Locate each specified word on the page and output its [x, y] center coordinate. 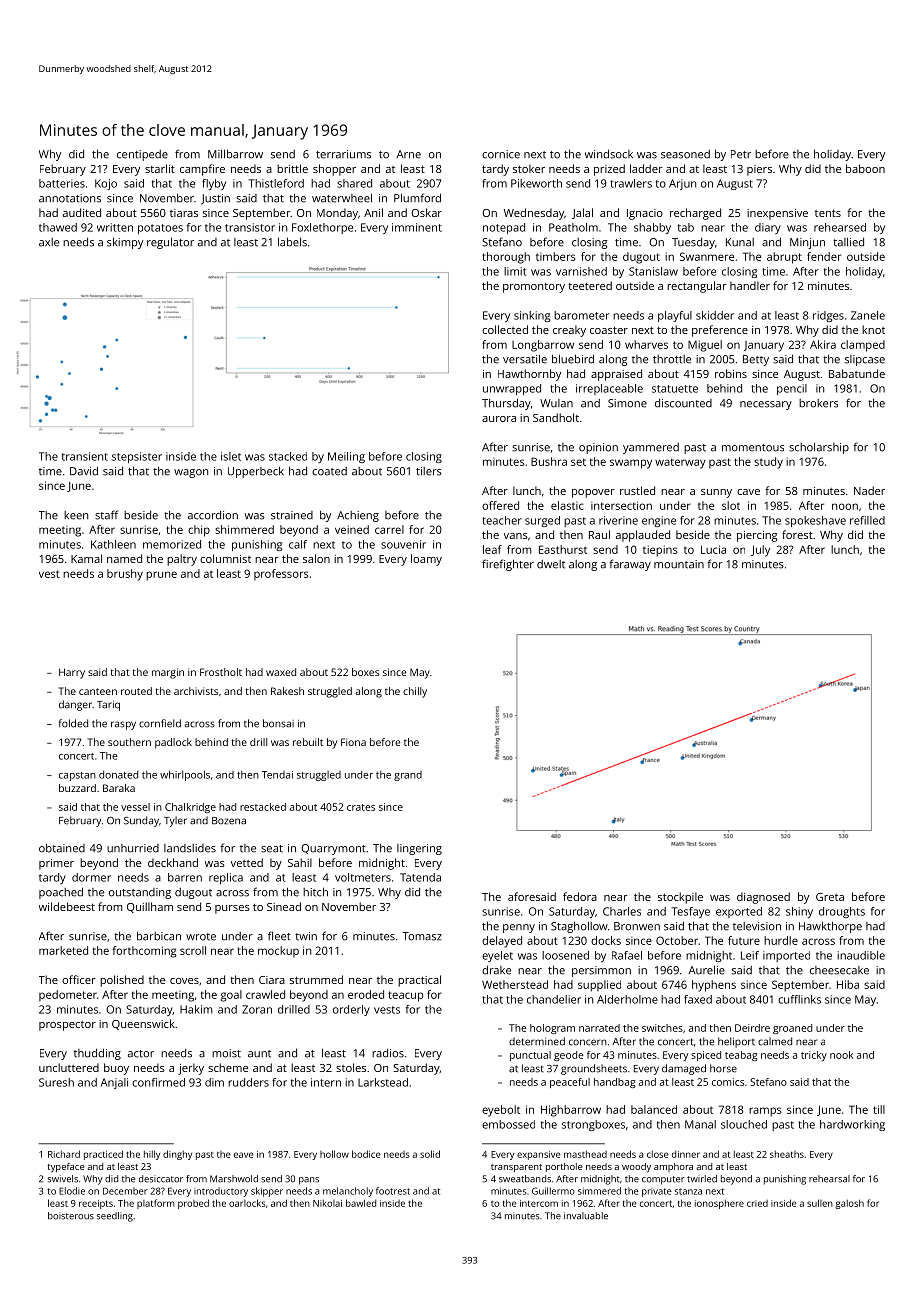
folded [73, 723]
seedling [115, 1217]
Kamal [86, 558]
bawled [361, 1203]
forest [797, 534]
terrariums [343, 154]
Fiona [353, 742]
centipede [142, 155]
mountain [679, 564]
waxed [281, 672]
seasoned [685, 154]
